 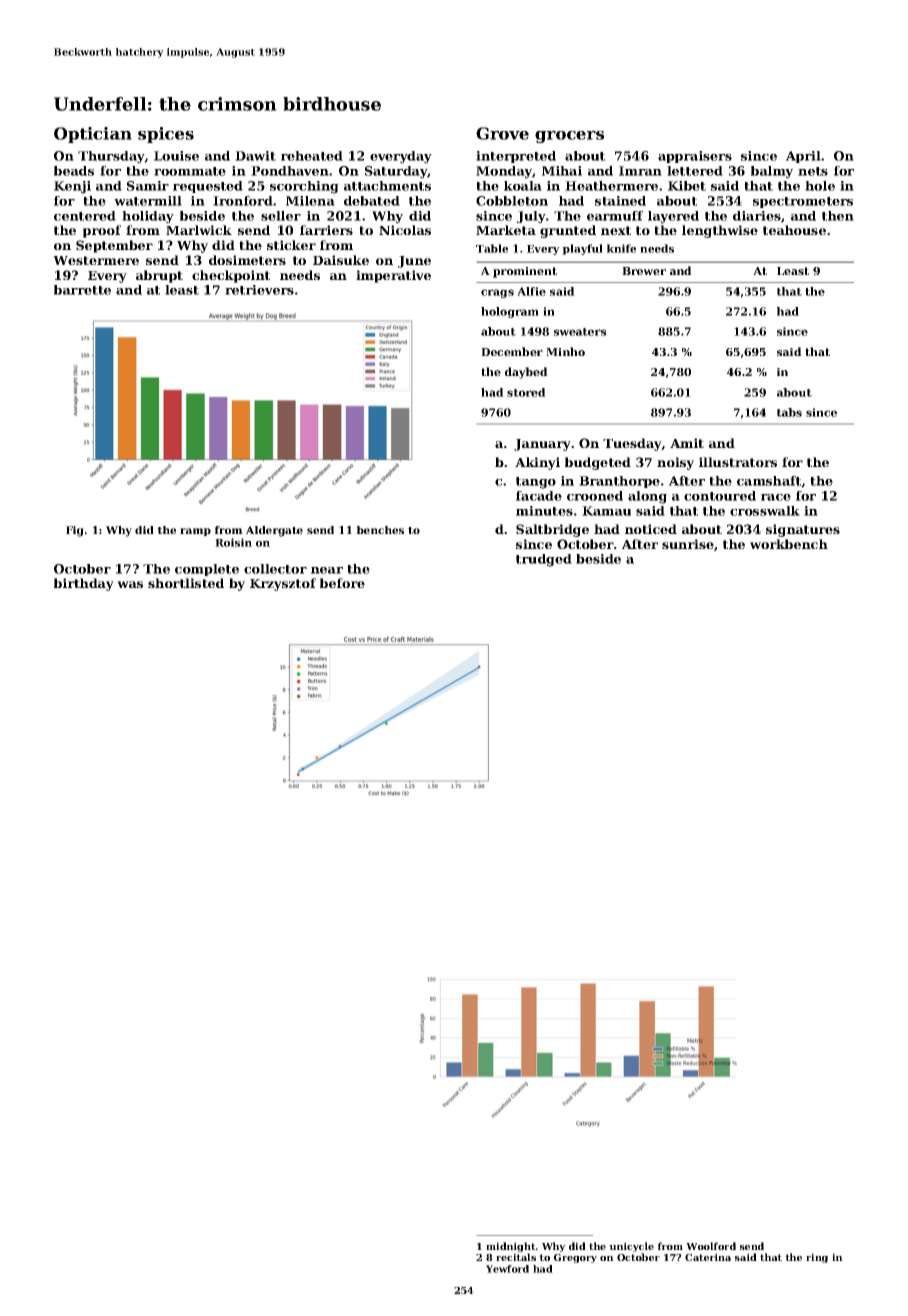 What do you see at coordinates (186, 583) in the screenshot?
I see `shortlisted` at bounding box center [186, 583].
